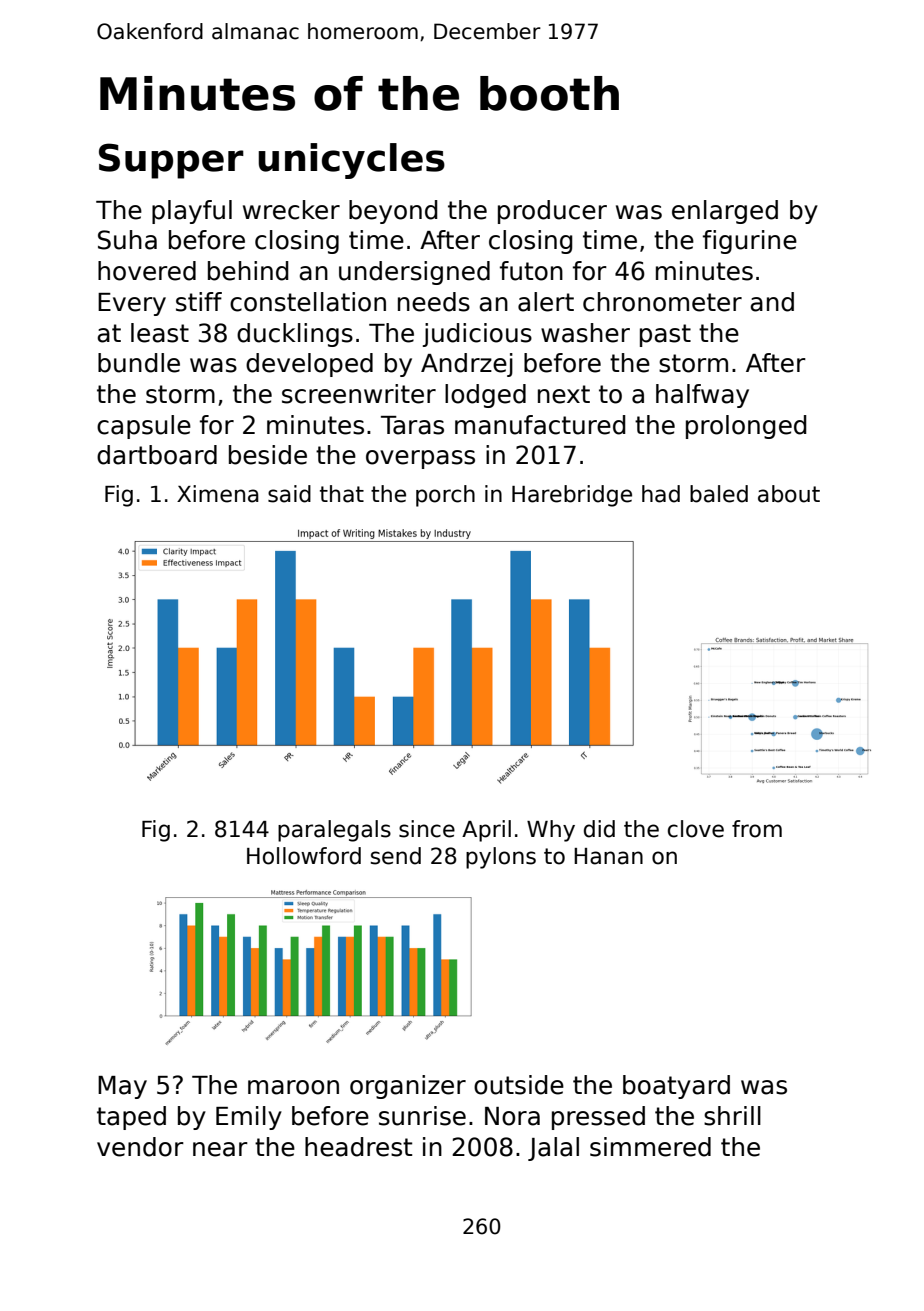 The height and width of the document is (1311, 924). I want to click on send, so click(396, 856).
